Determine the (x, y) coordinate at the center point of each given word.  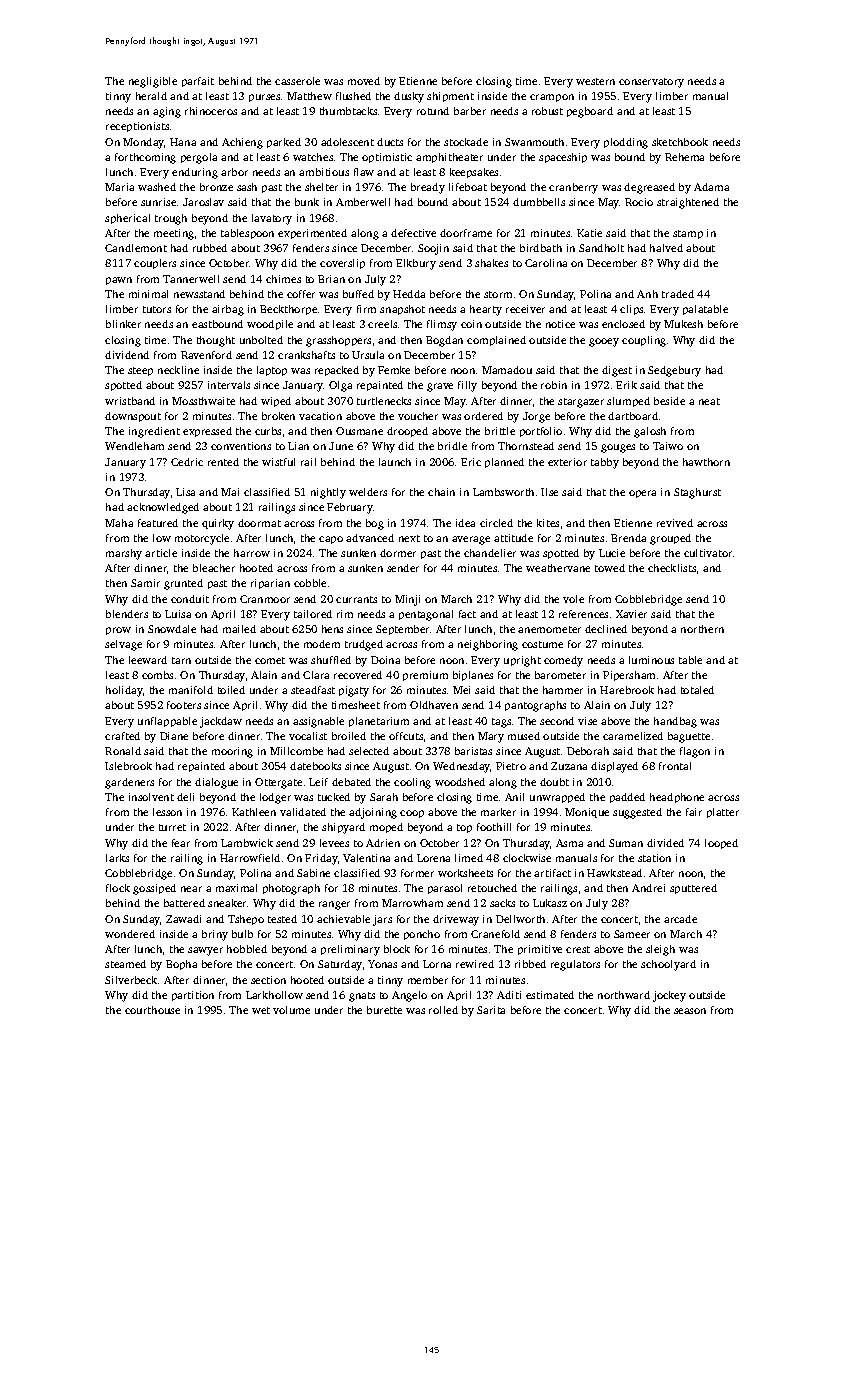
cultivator (708, 553)
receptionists (137, 127)
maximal (236, 888)
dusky (409, 97)
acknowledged (163, 508)
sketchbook (680, 142)
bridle (452, 446)
